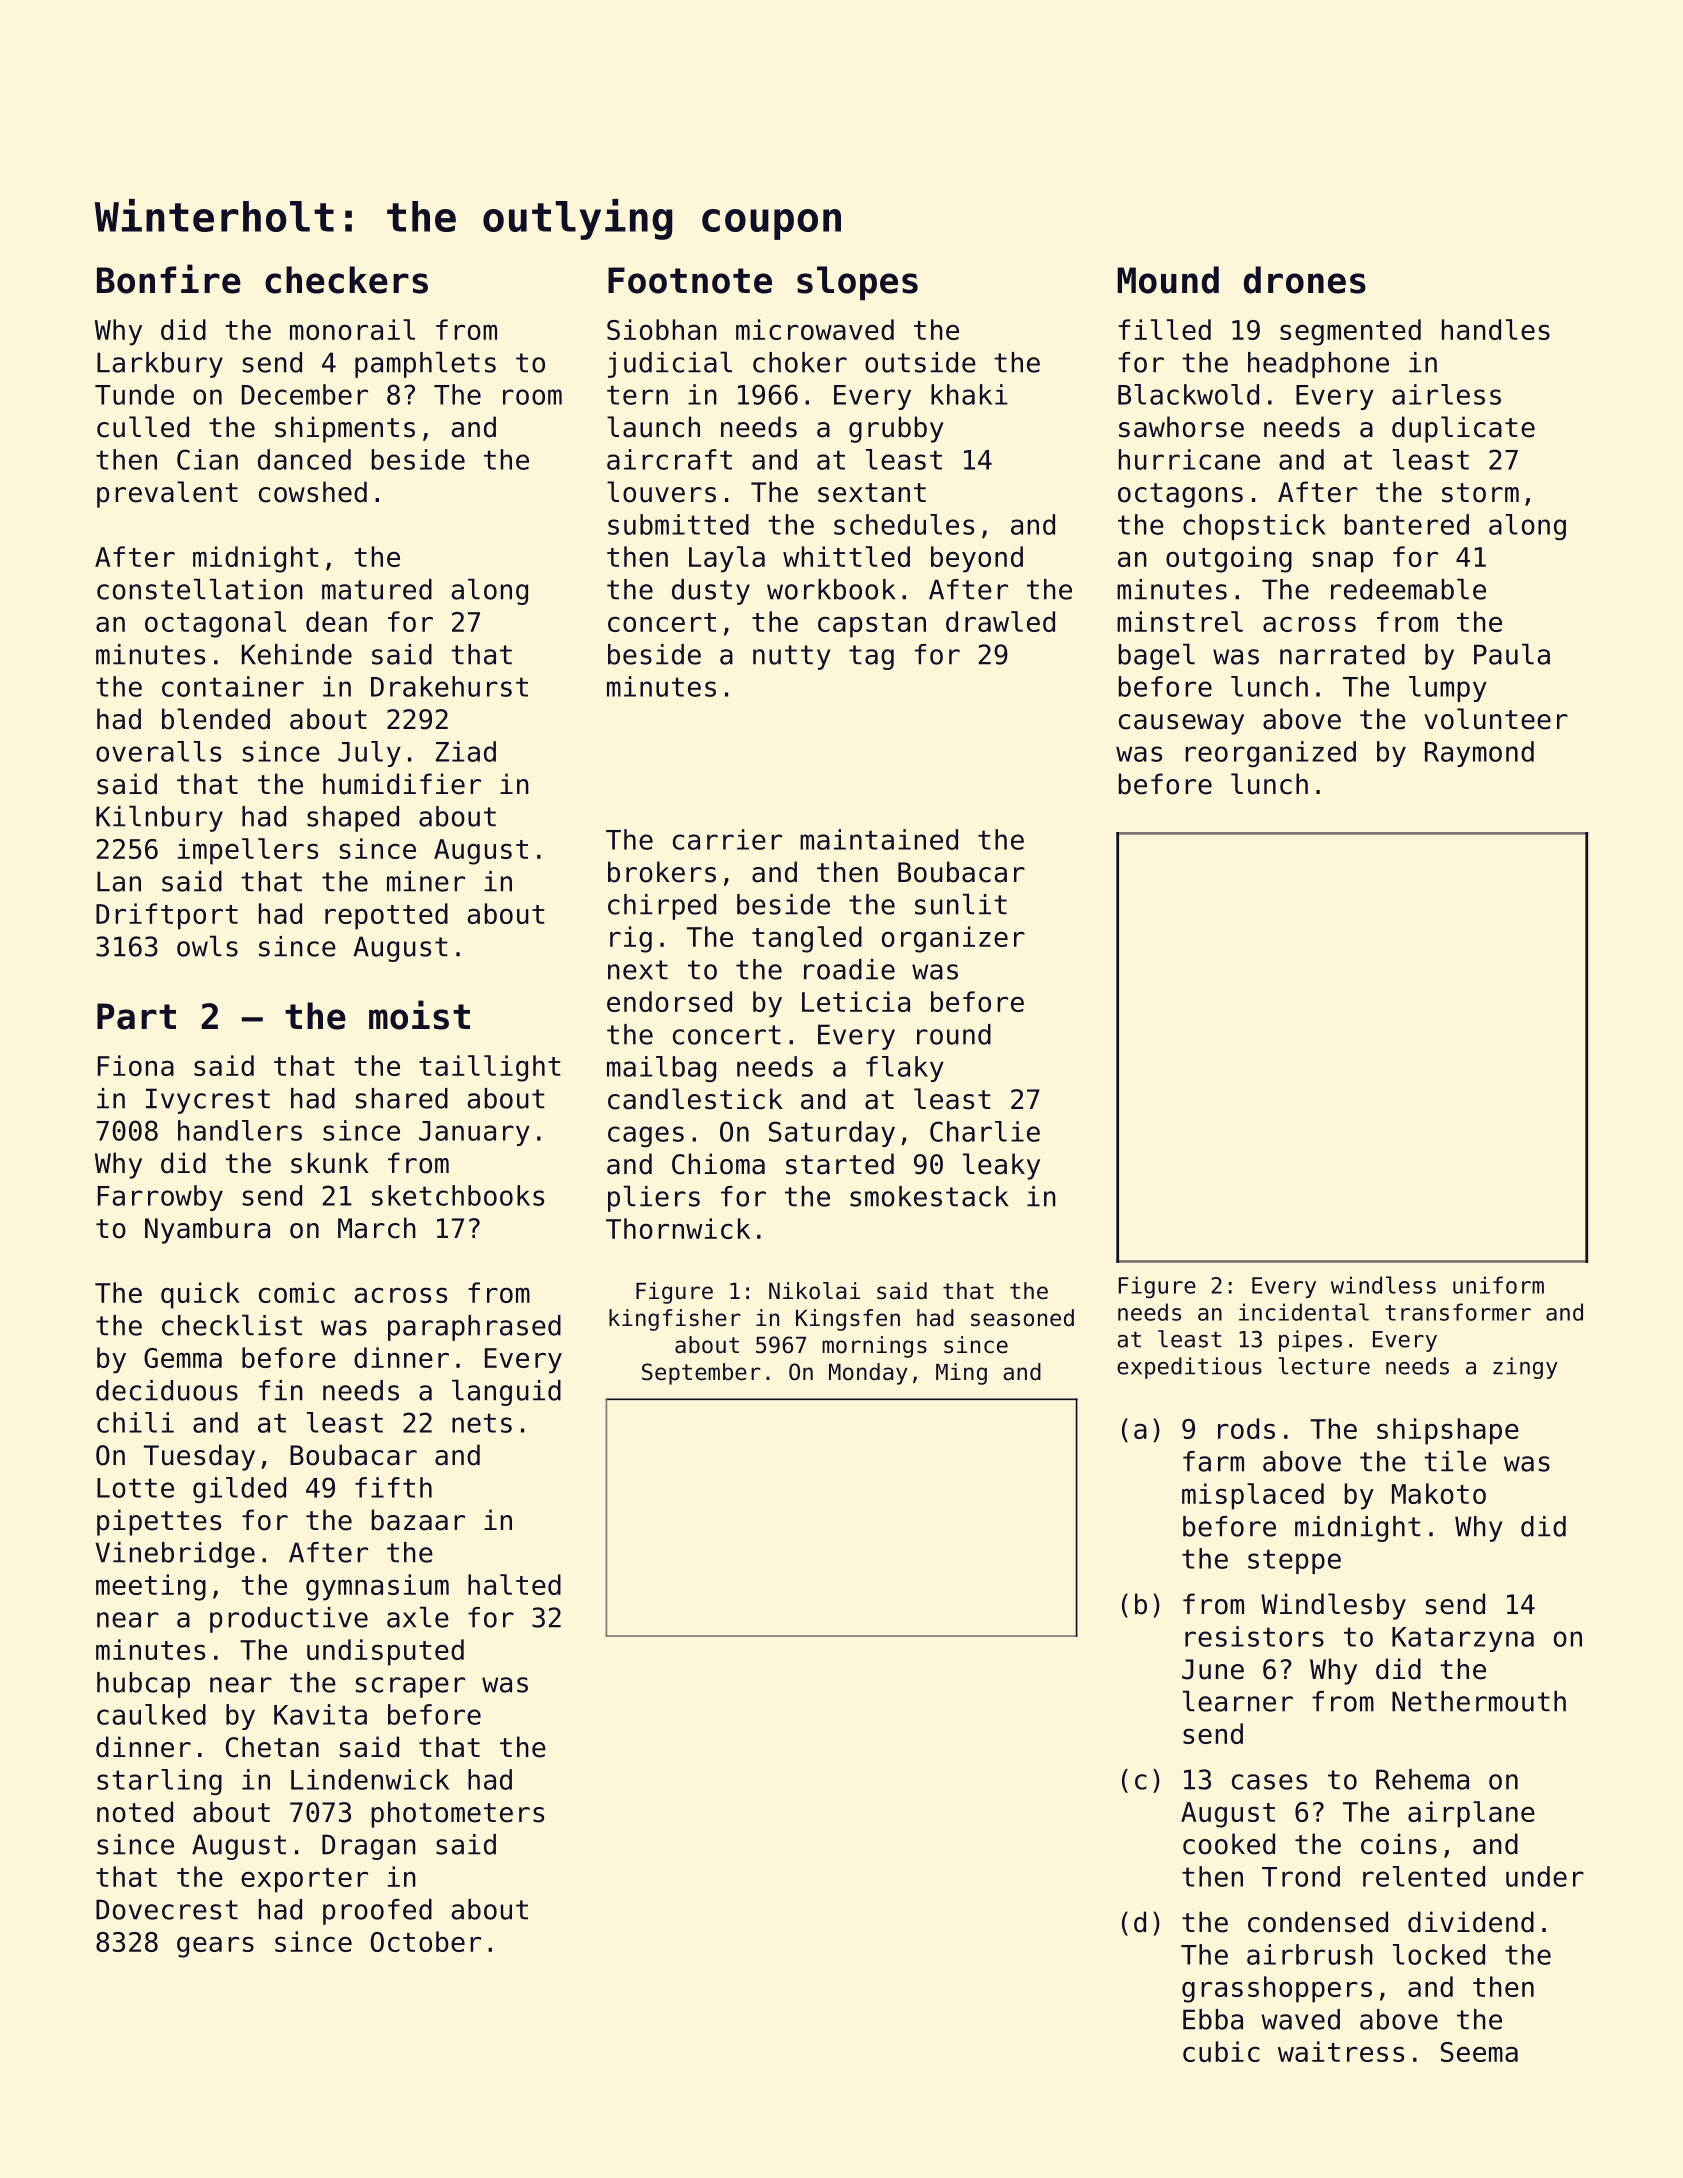  I want to click on October, so click(426, 1941).
